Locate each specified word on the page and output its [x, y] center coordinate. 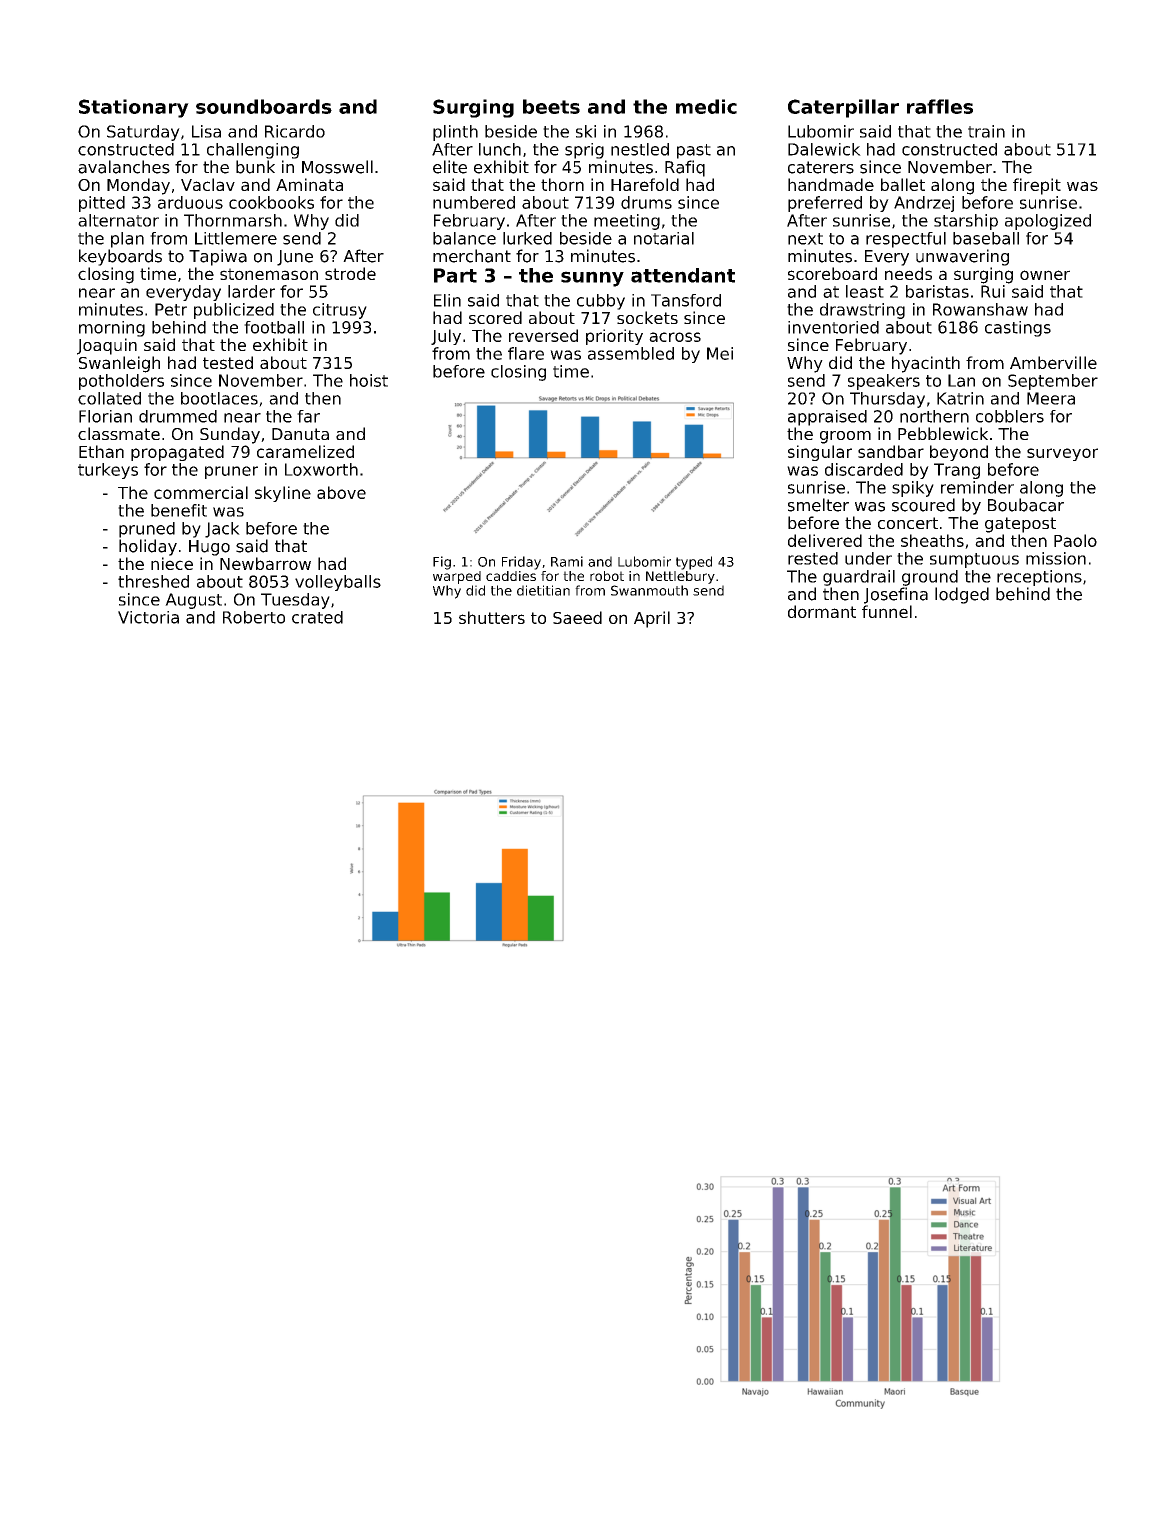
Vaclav [208, 184]
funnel [887, 611]
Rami [567, 561]
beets [551, 106]
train [986, 131]
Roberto [254, 617]
